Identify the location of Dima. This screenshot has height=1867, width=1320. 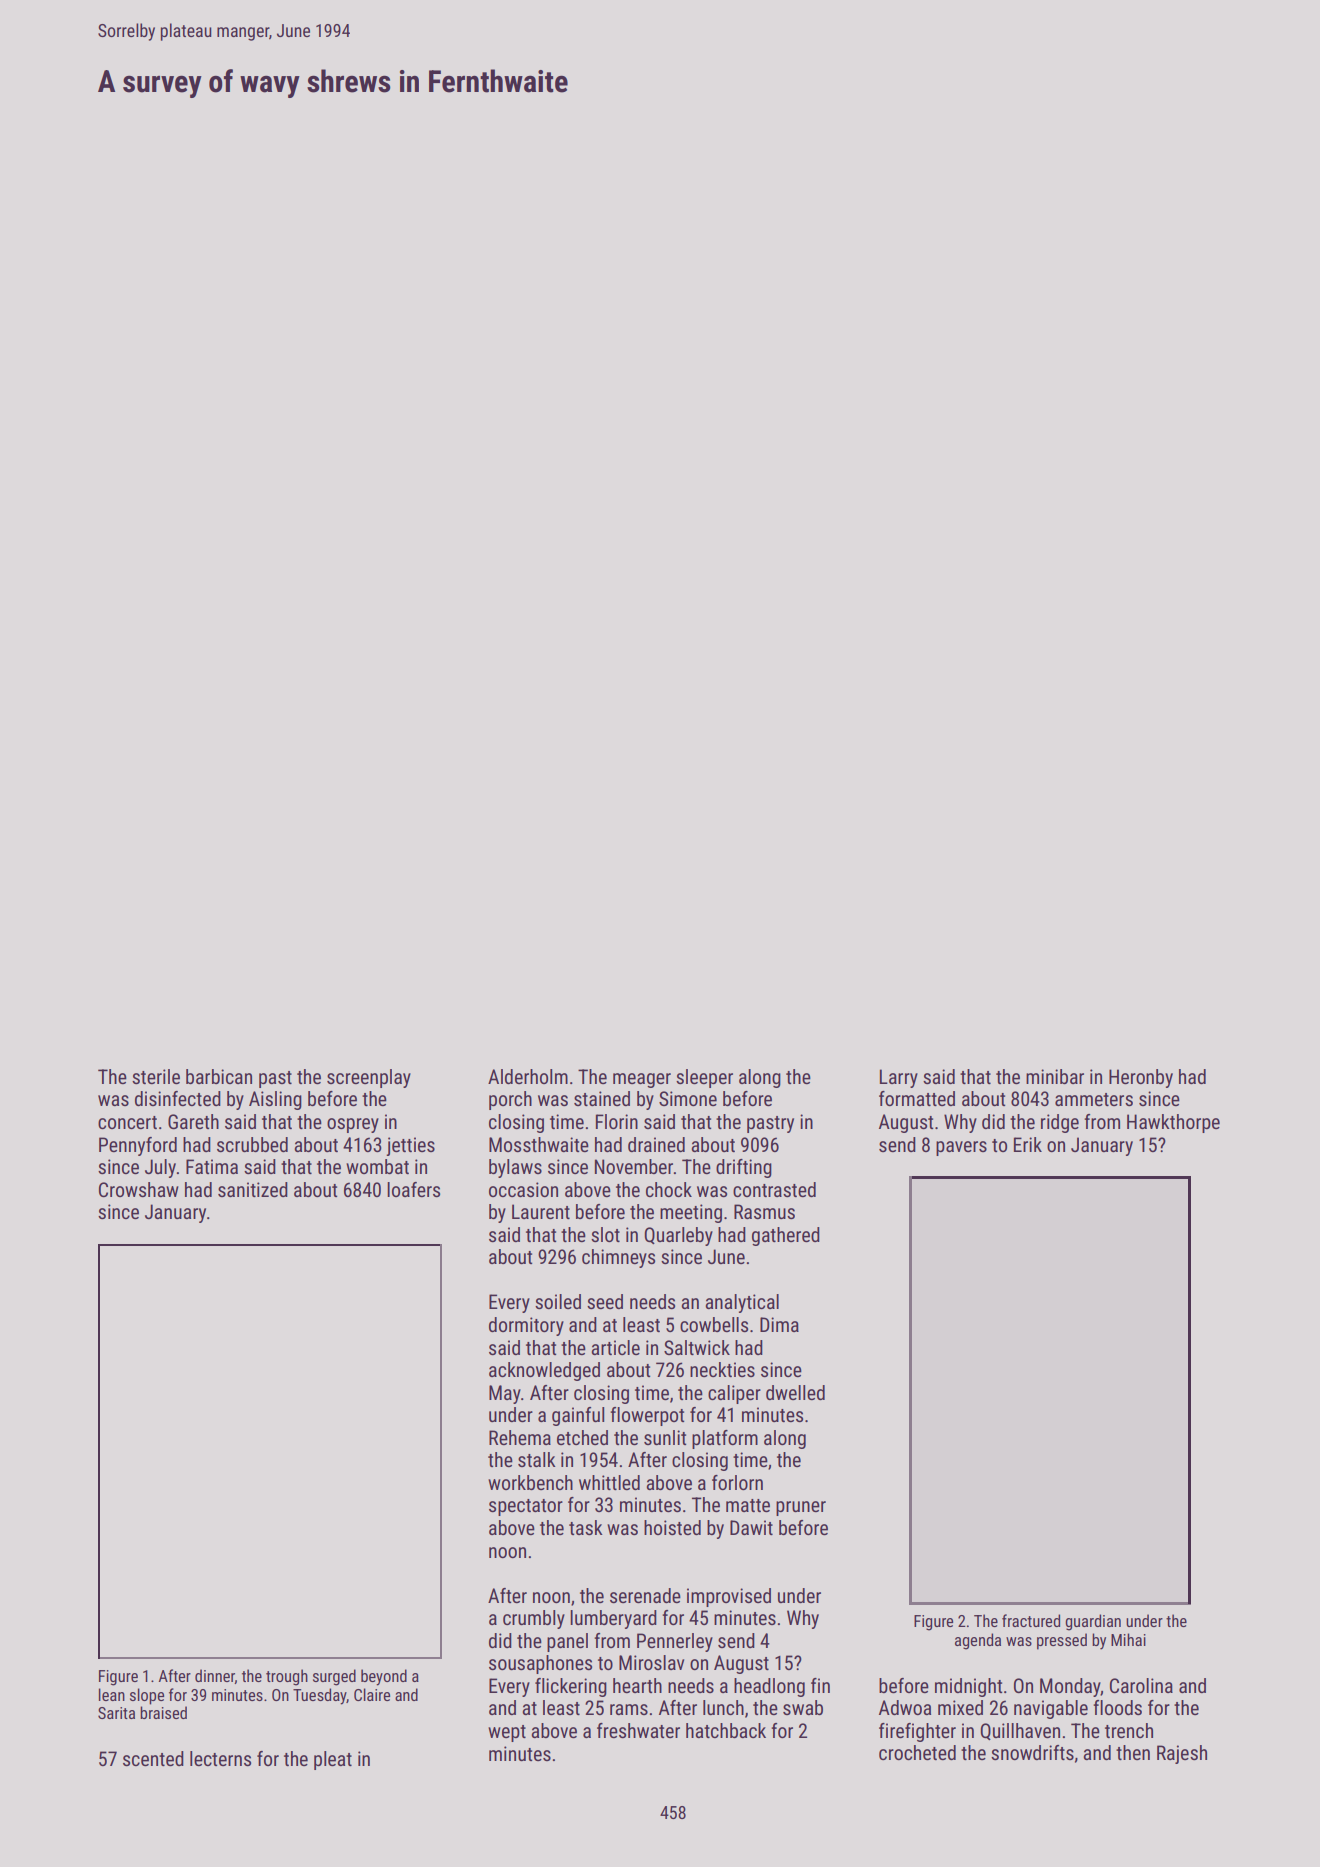
(779, 1324).
